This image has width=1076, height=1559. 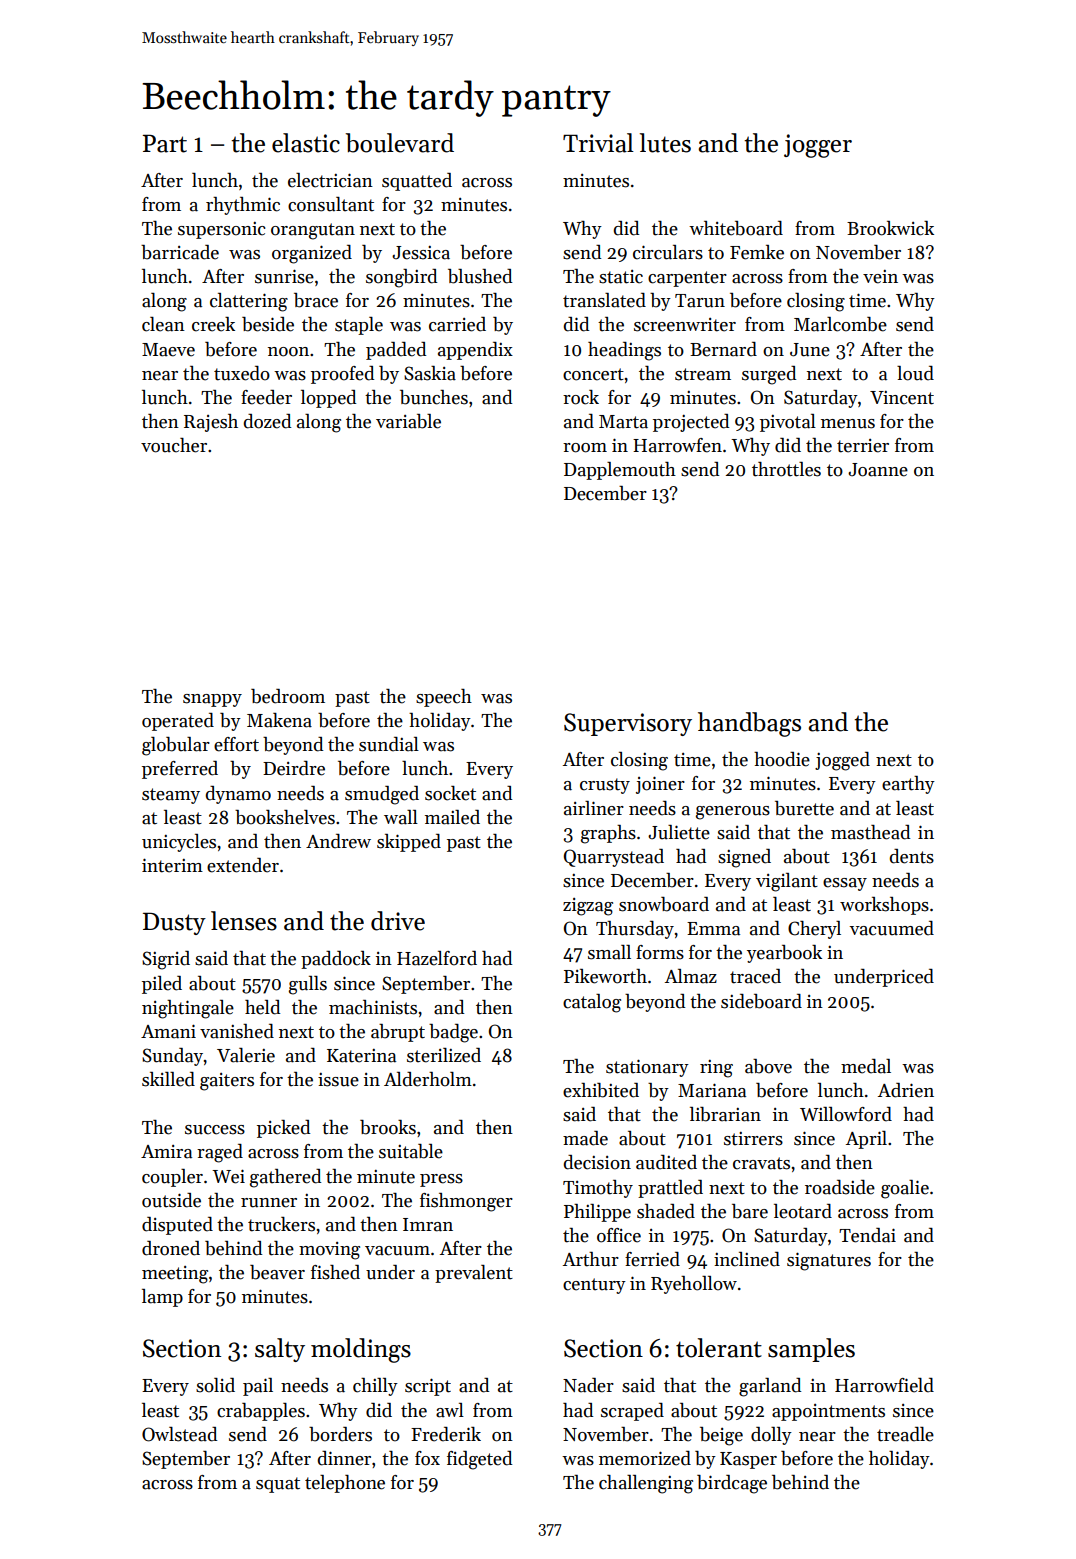 I want to click on raged, so click(x=220, y=1153).
